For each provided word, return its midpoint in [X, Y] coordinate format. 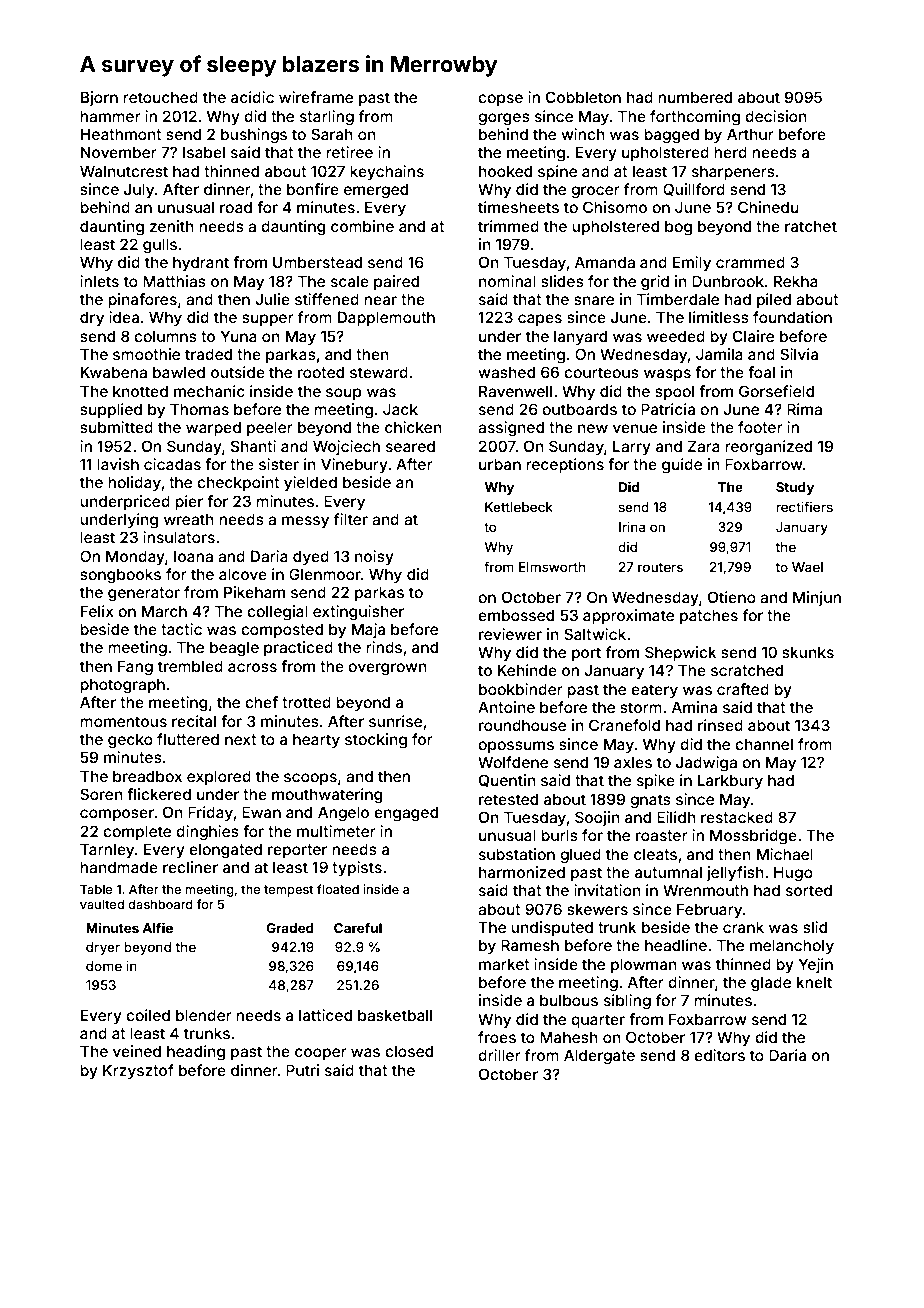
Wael [807, 567]
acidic [252, 97]
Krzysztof [138, 1071]
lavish [118, 464]
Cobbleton [583, 97]
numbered [695, 97]
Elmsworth [552, 567]
